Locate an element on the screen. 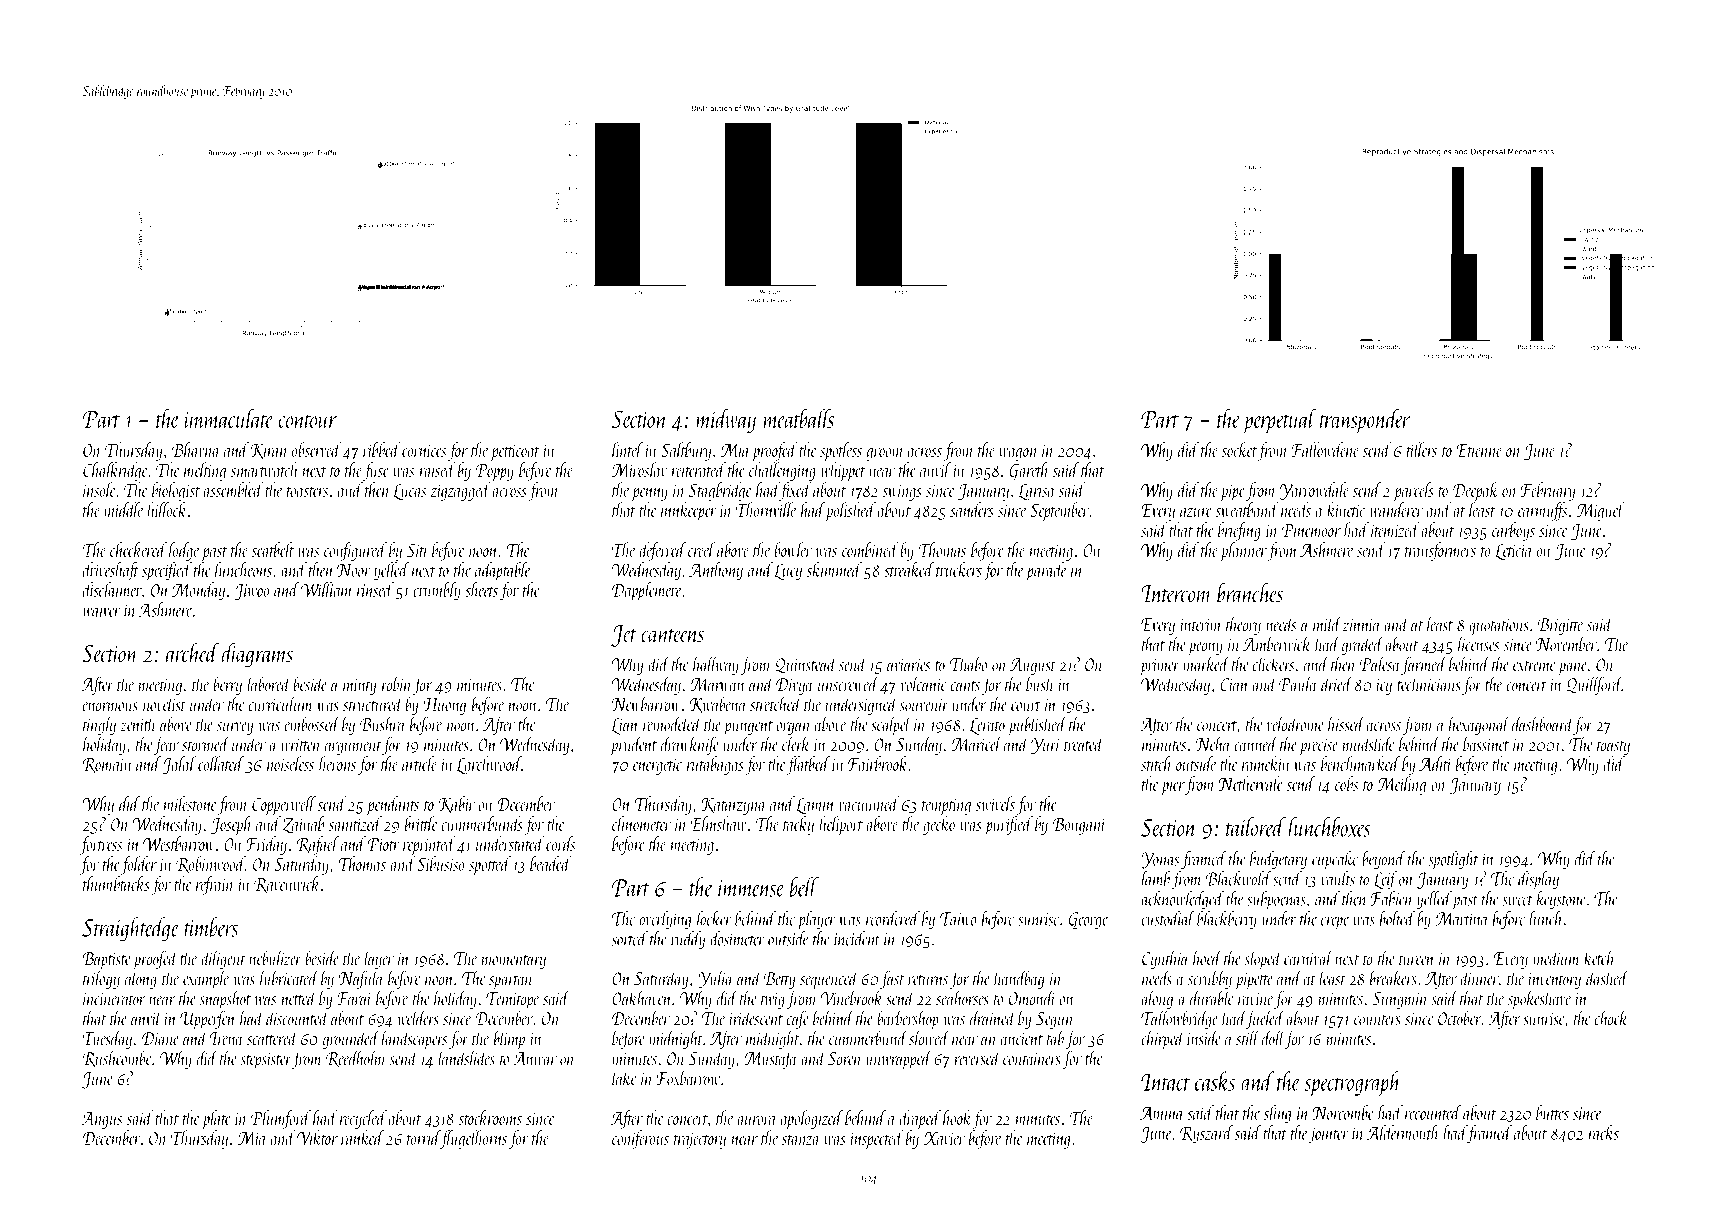 Image resolution: width=1720 pixels, height=1216 pixels. streaked is located at coordinates (909, 569).
